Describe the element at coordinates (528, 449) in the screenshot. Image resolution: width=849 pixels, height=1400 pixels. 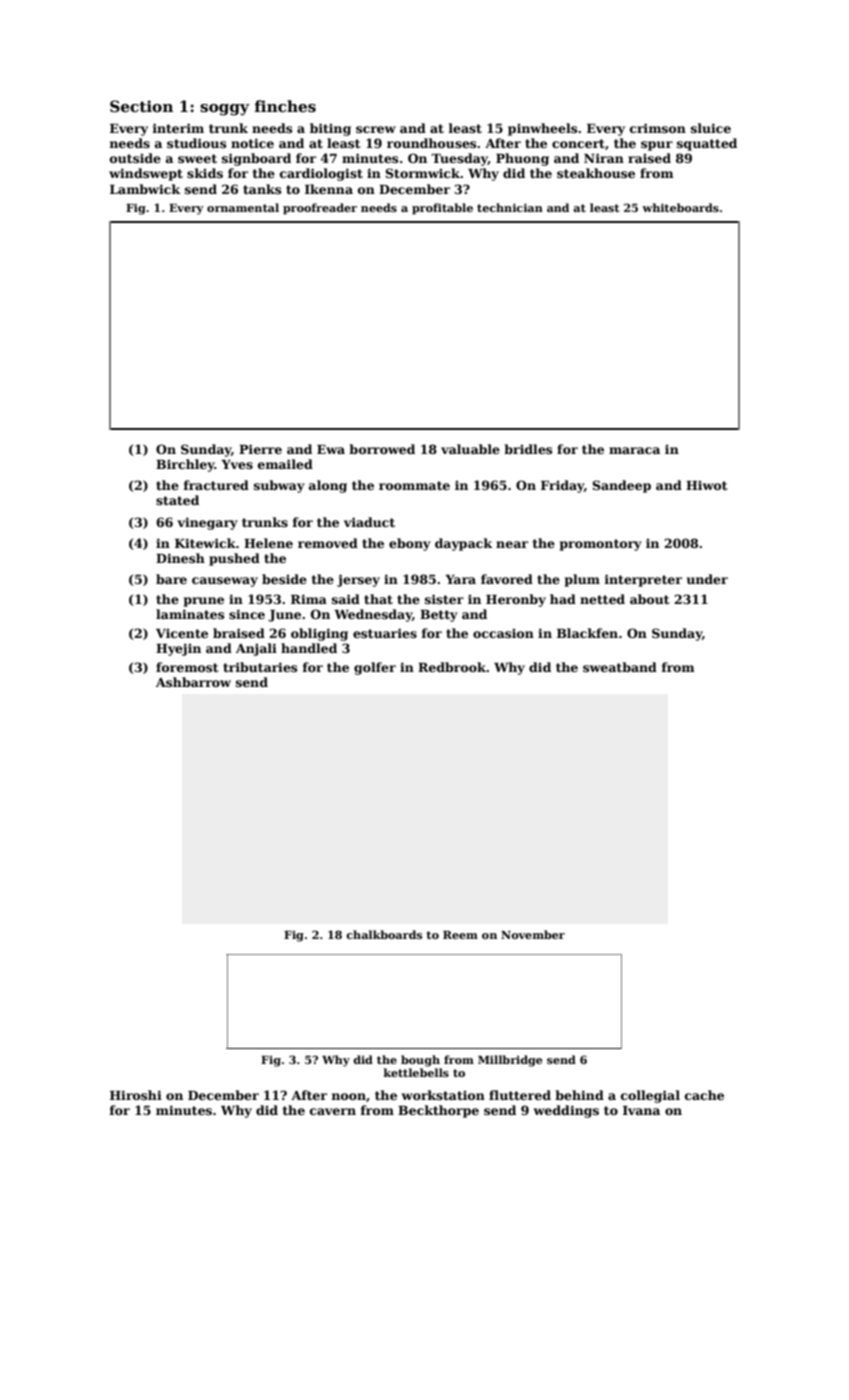
I see `bridles` at that location.
